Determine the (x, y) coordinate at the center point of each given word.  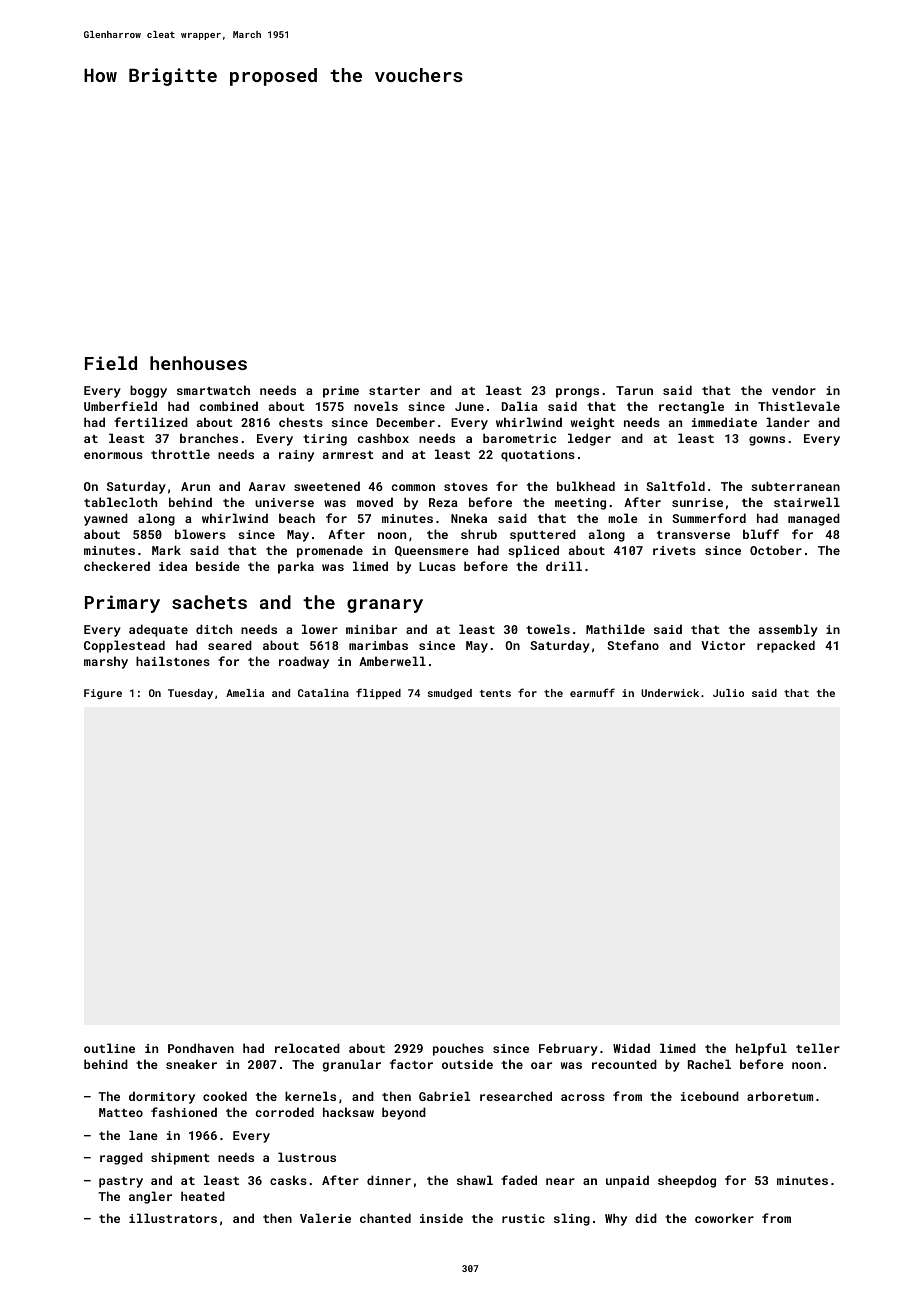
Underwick (670, 693)
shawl (475, 1180)
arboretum (780, 1096)
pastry (121, 1182)
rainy (296, 456)
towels (548, 629)
